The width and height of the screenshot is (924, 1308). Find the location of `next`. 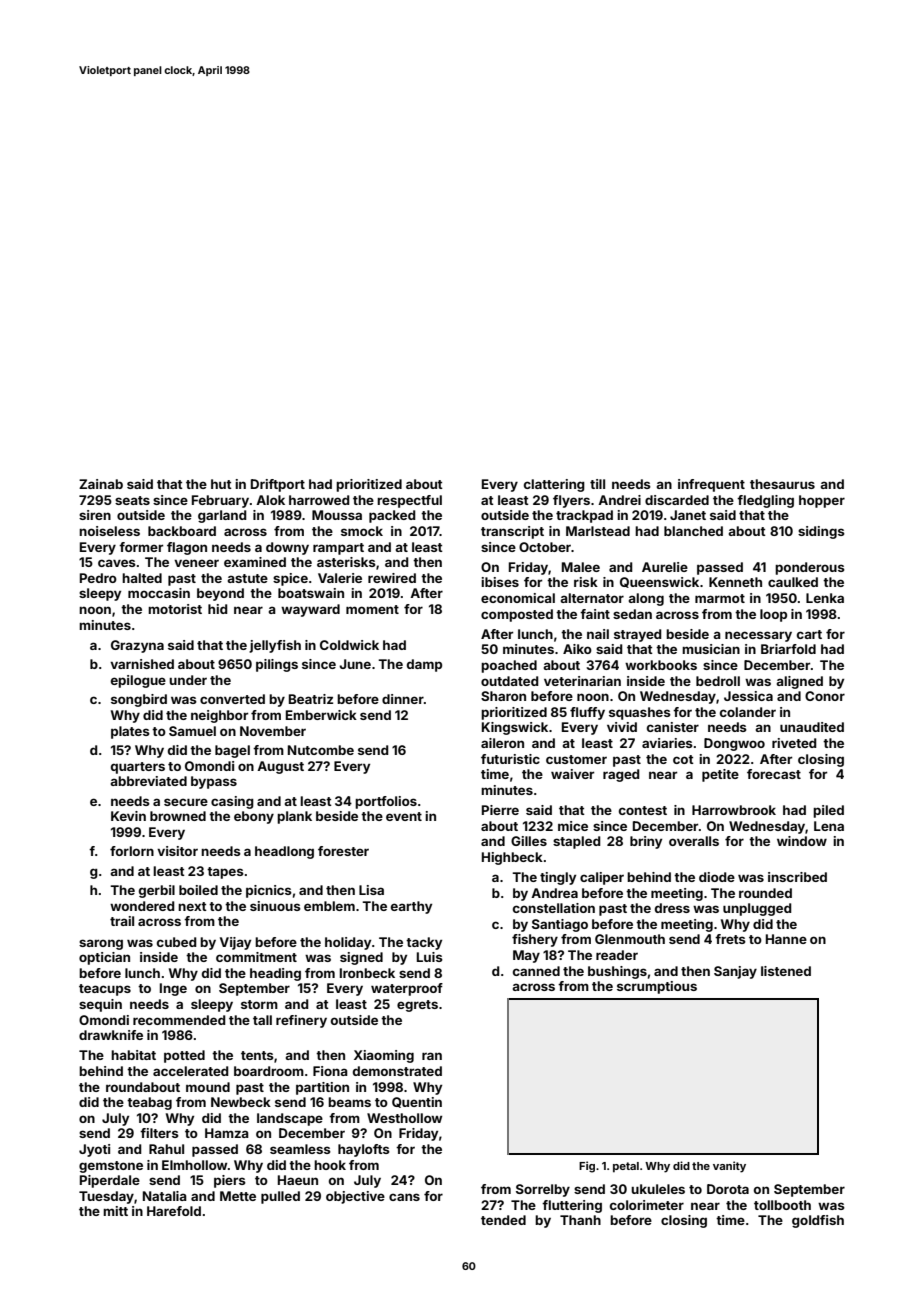

next is located at coordinates (192, 906).
